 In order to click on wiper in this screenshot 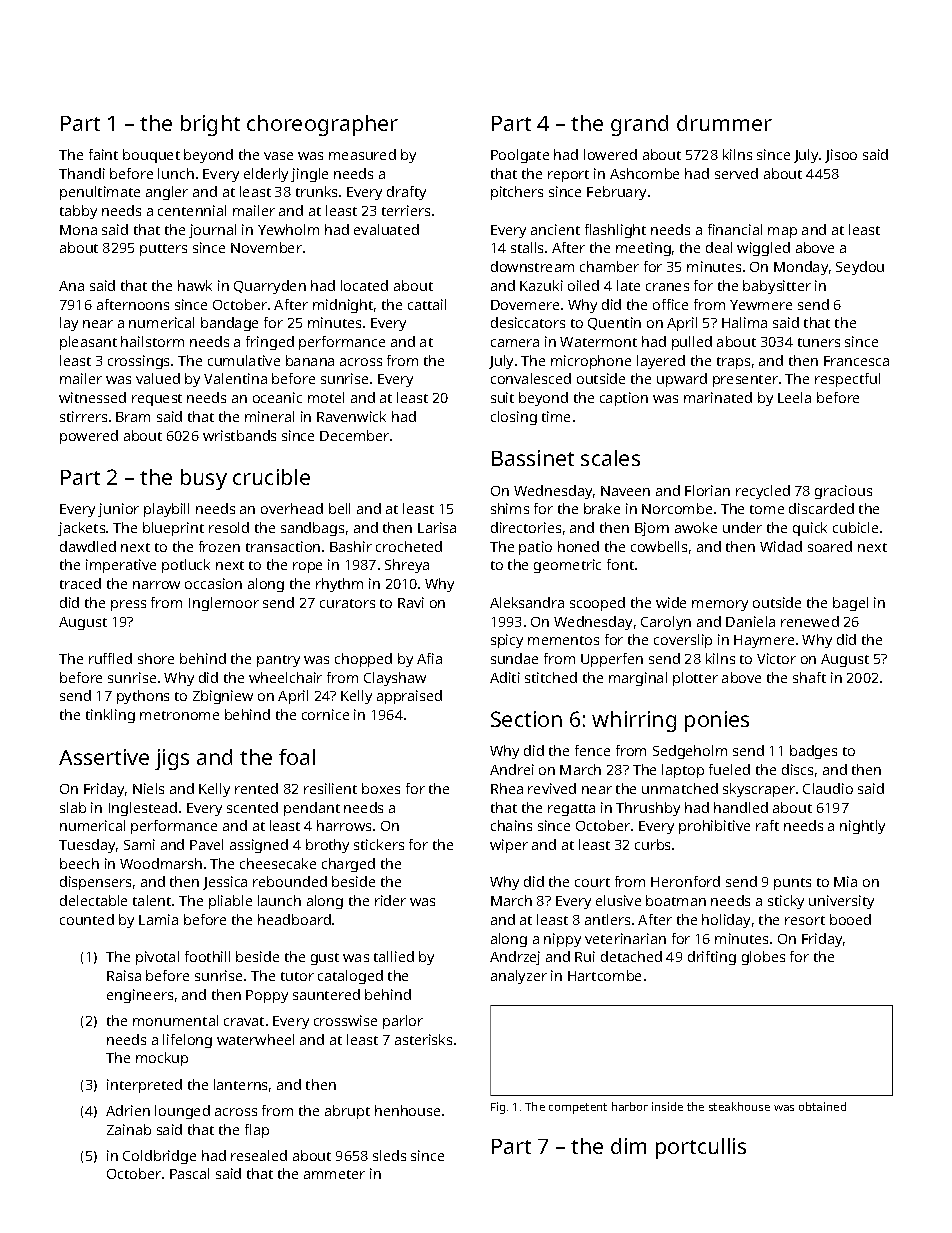, I will do `click(509, 846)`.
